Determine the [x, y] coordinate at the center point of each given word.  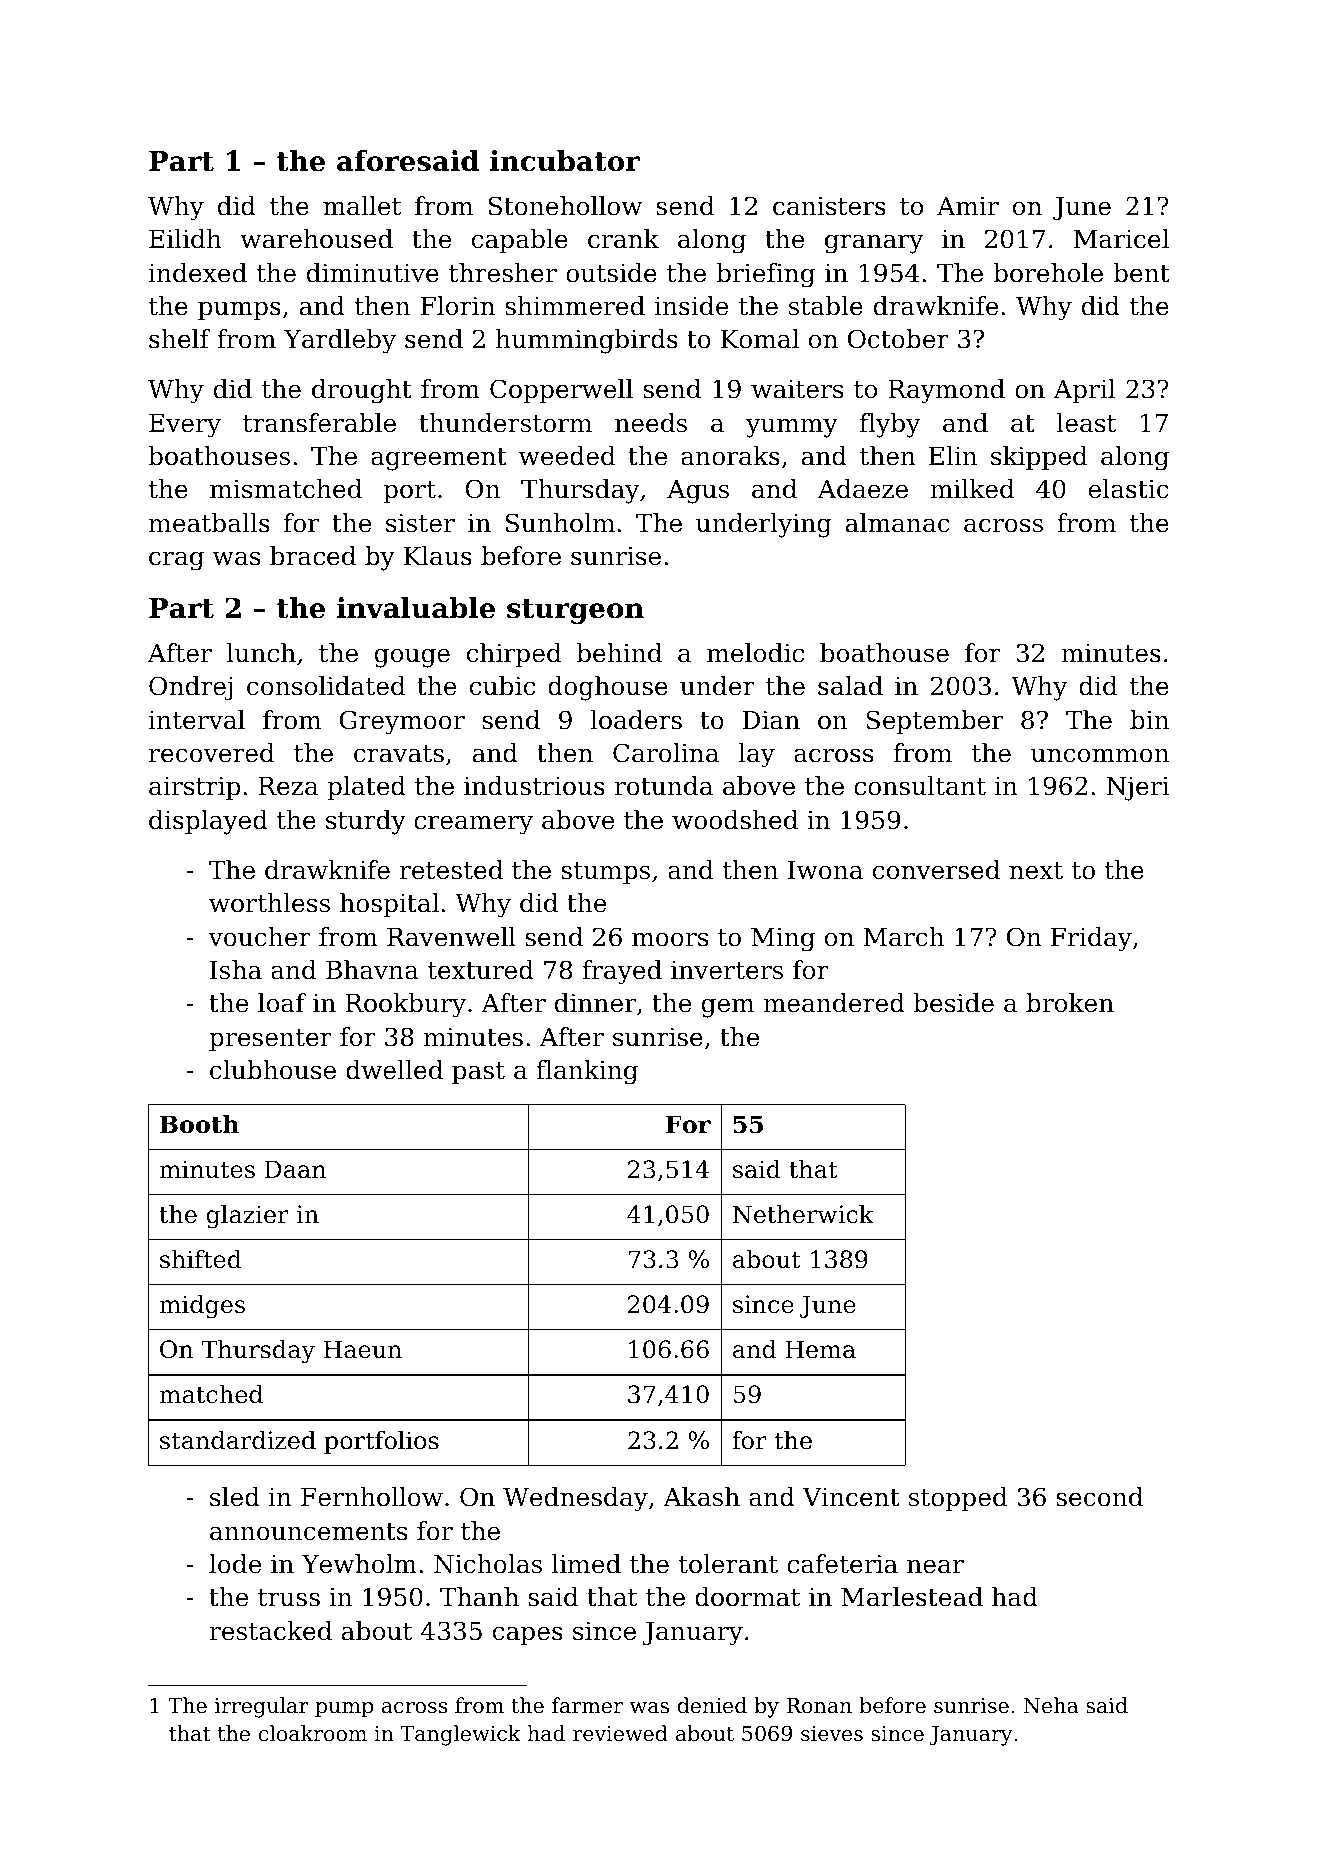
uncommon [1100, 756]
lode [235, 1564]
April [1084, 391]
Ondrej [191, 688]
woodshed [735, 820]
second [1099, 1497]
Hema [820, 1349]
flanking [587, 1072]
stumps [605, 873]
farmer [587, 1705]
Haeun [363, 1349]
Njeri [1137, 788]
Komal [760, 339]
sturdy [366, 822]
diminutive [373, 273]
